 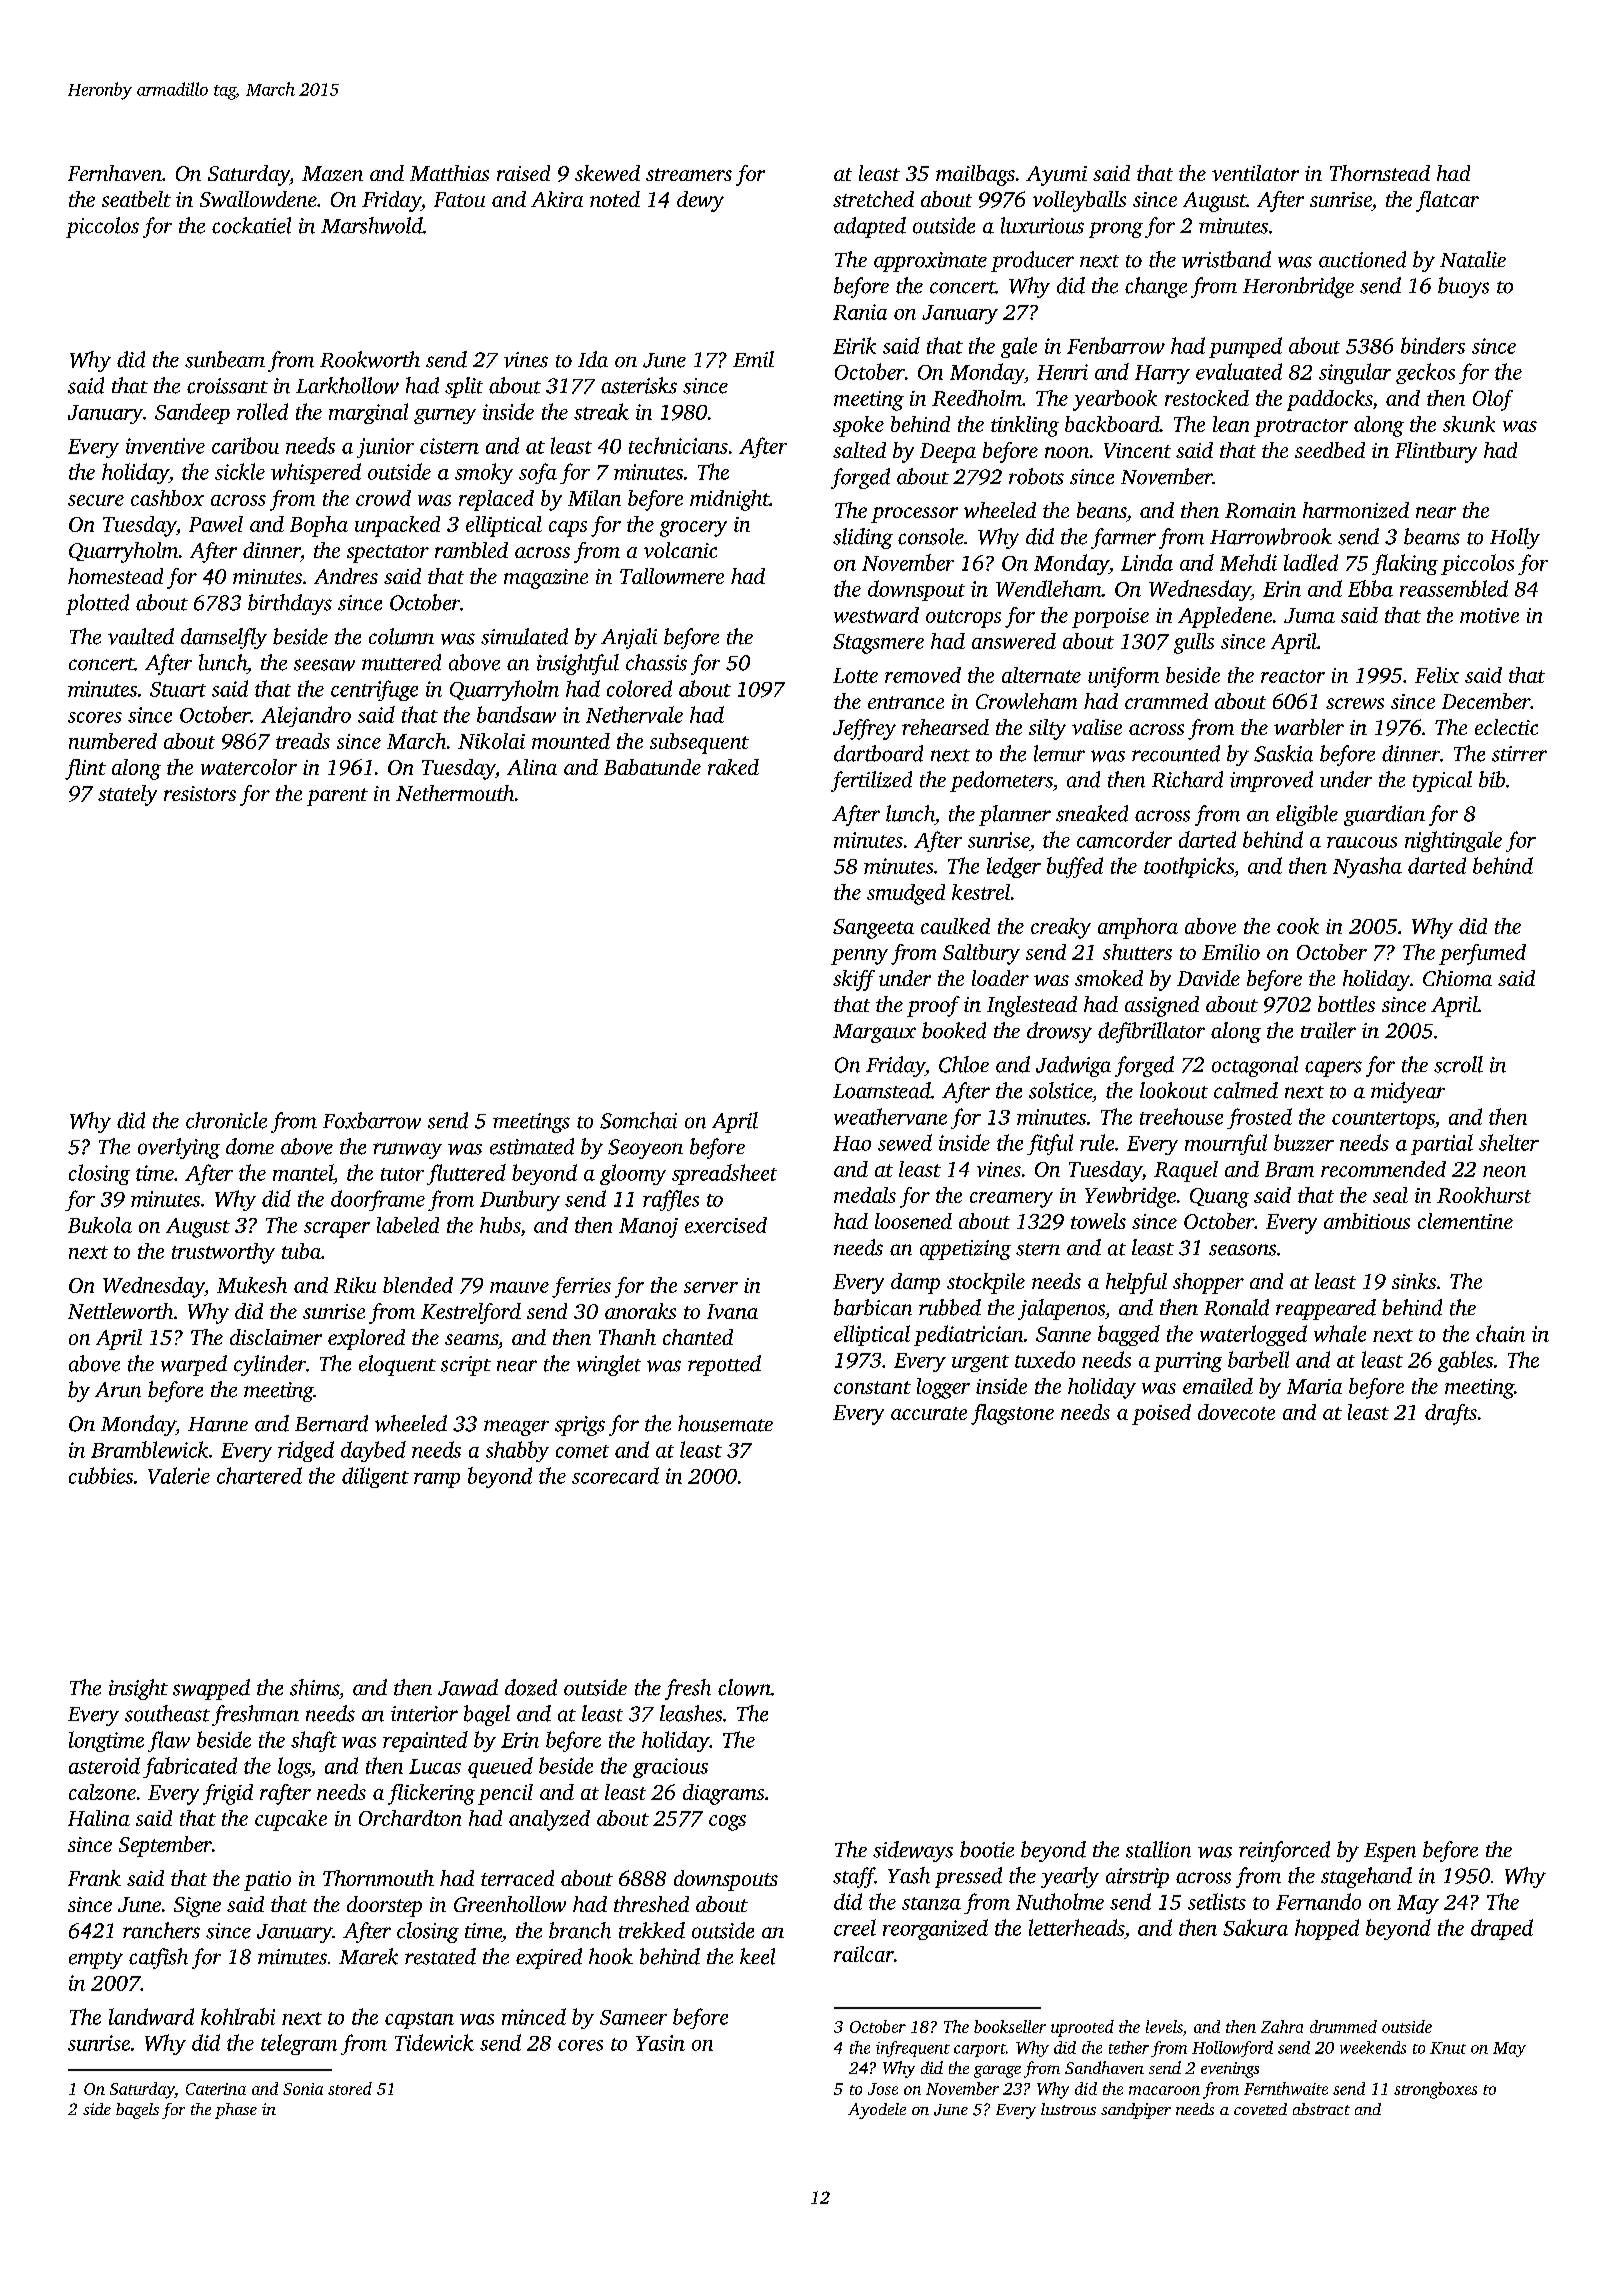 I want to click on flagstone, so click(x=1012, y=1414).
